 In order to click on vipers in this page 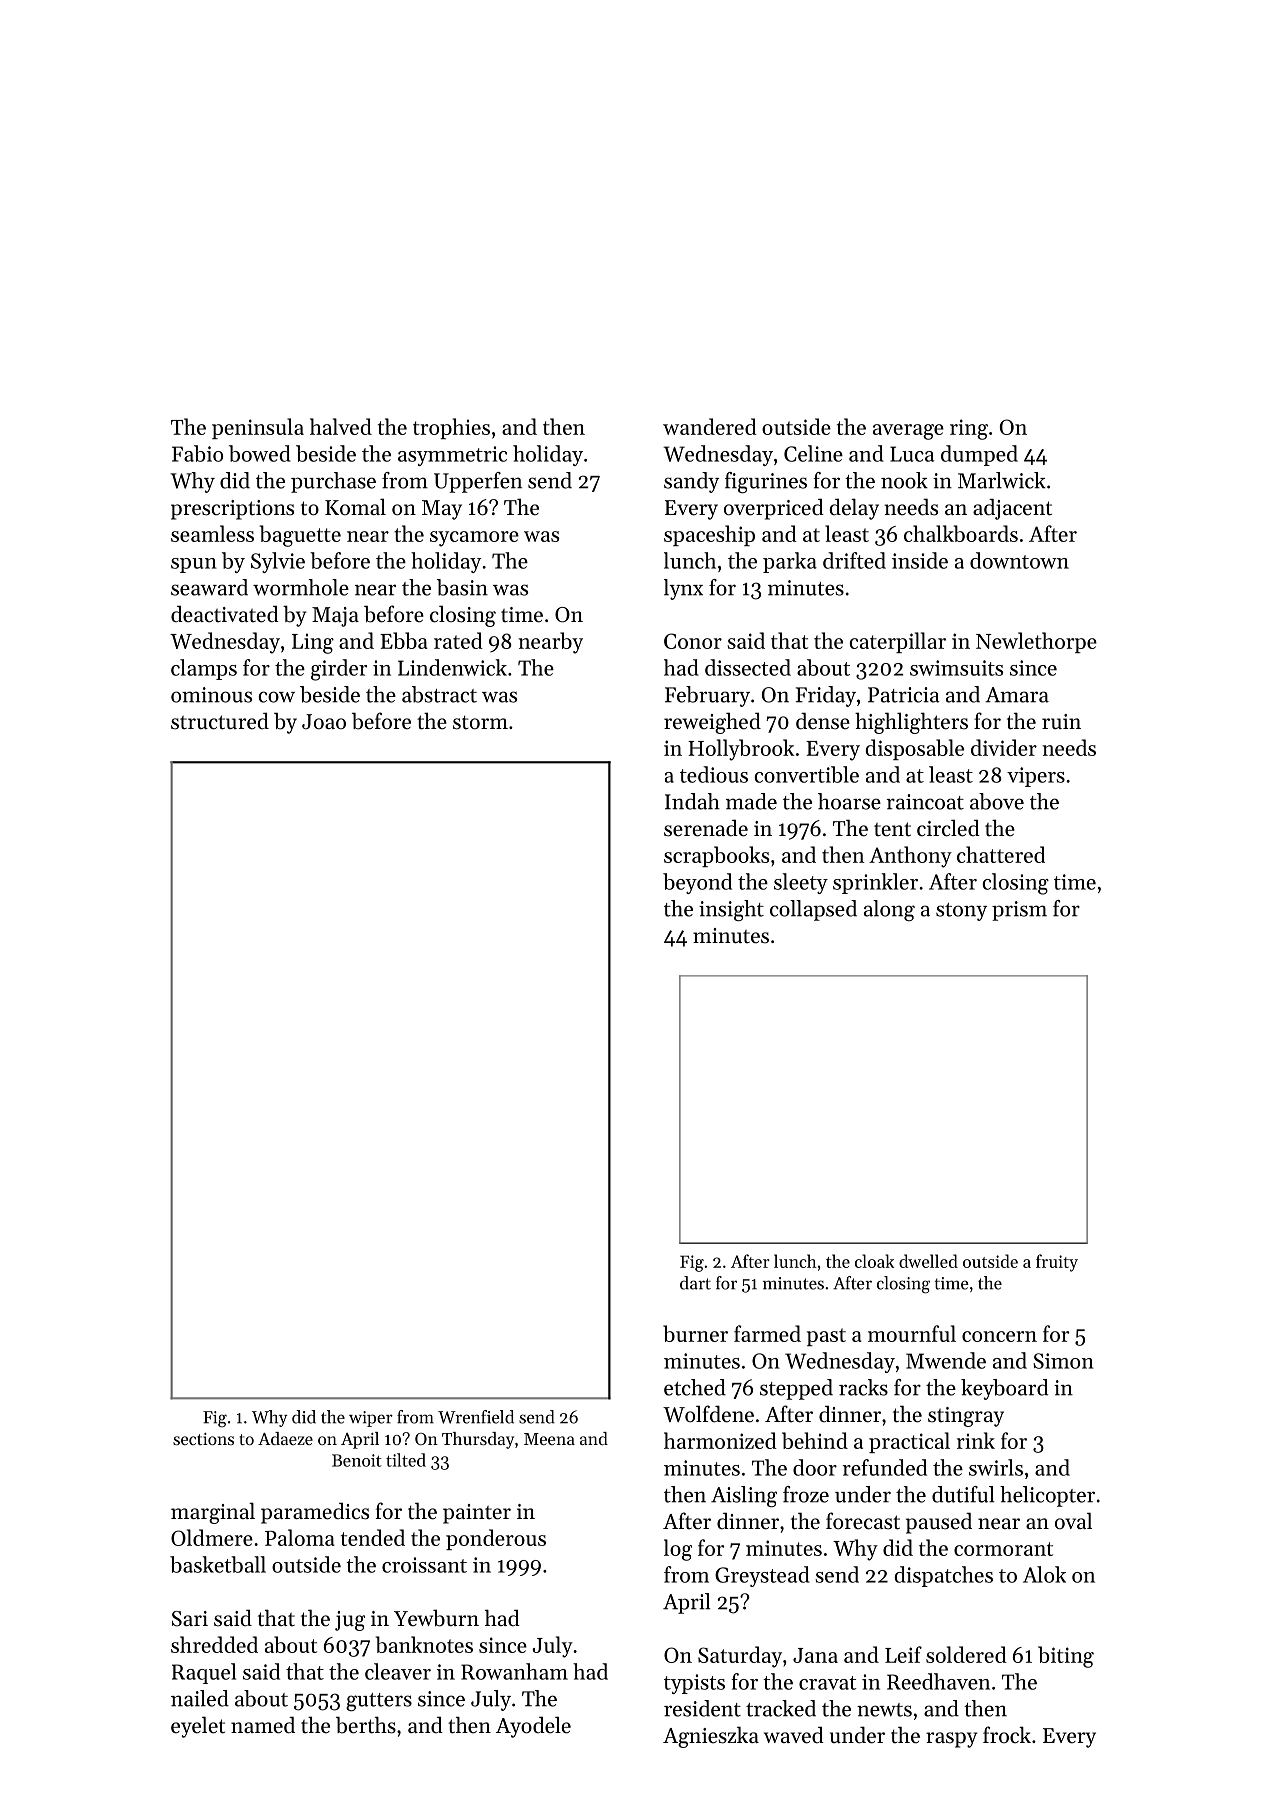, I will do `click(1036, 777)`.
